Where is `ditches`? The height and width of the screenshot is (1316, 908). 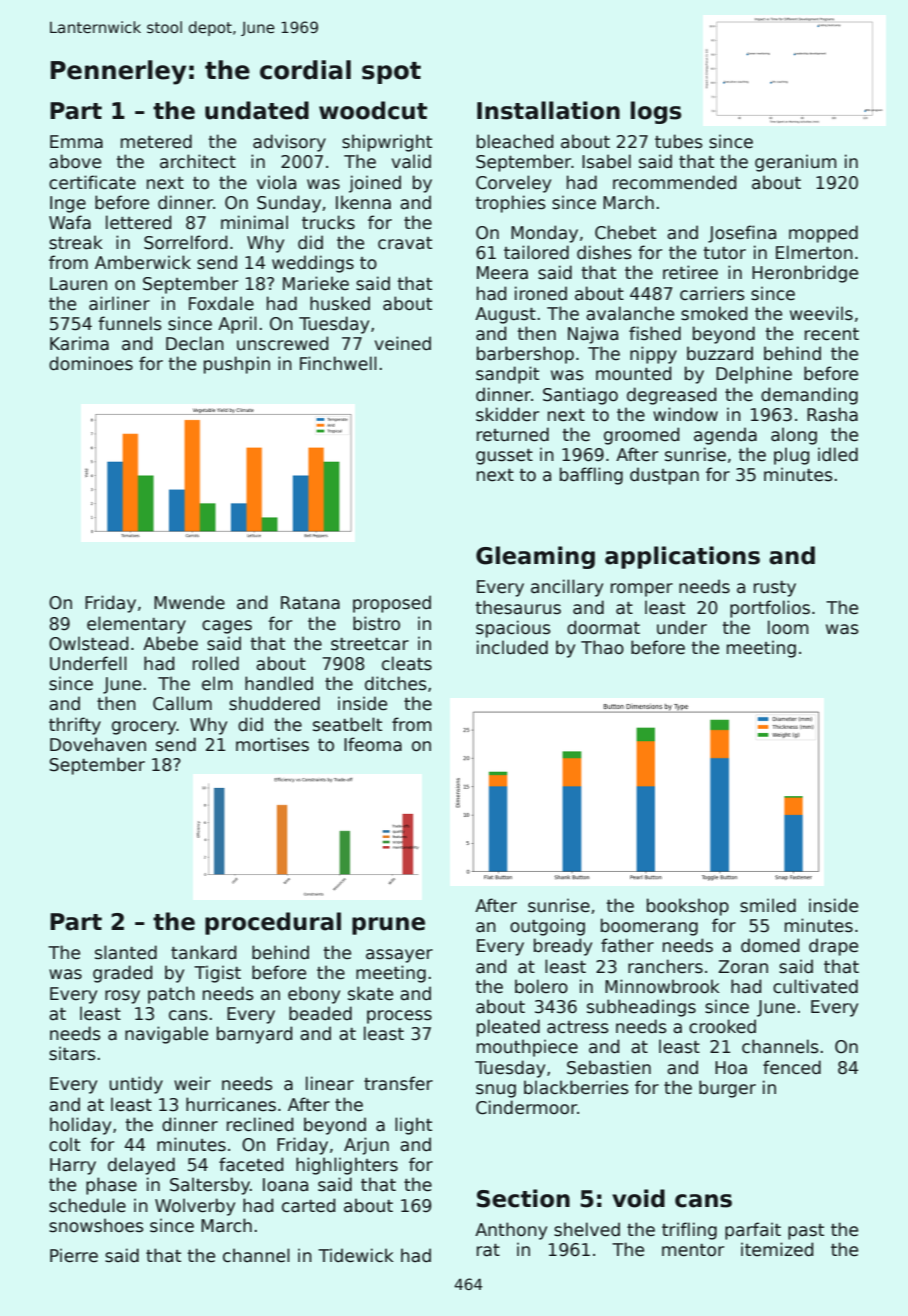
ditches is located at coordinates (396, 683).
